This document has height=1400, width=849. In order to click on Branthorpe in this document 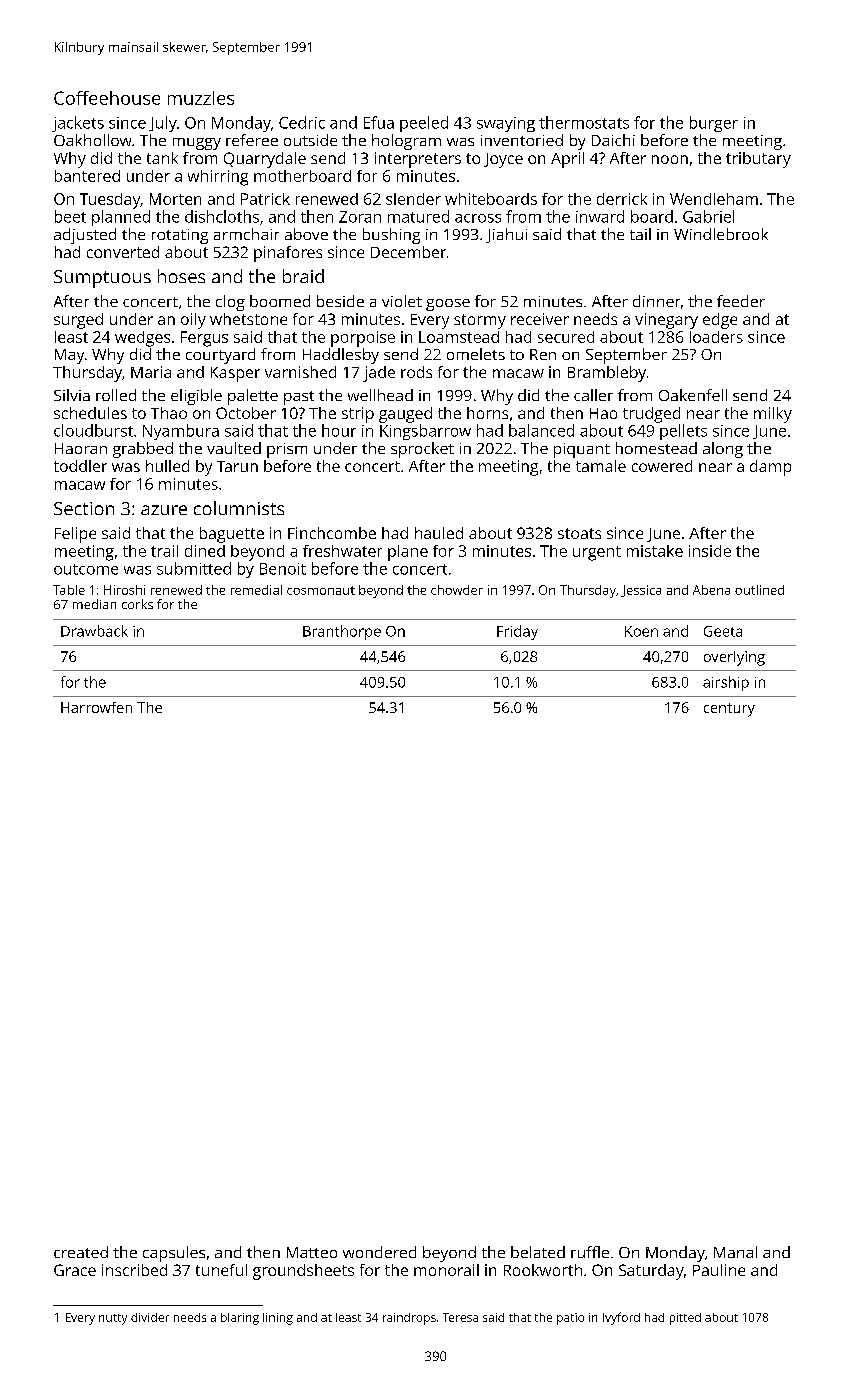, I will do `click(342, 632)`.
